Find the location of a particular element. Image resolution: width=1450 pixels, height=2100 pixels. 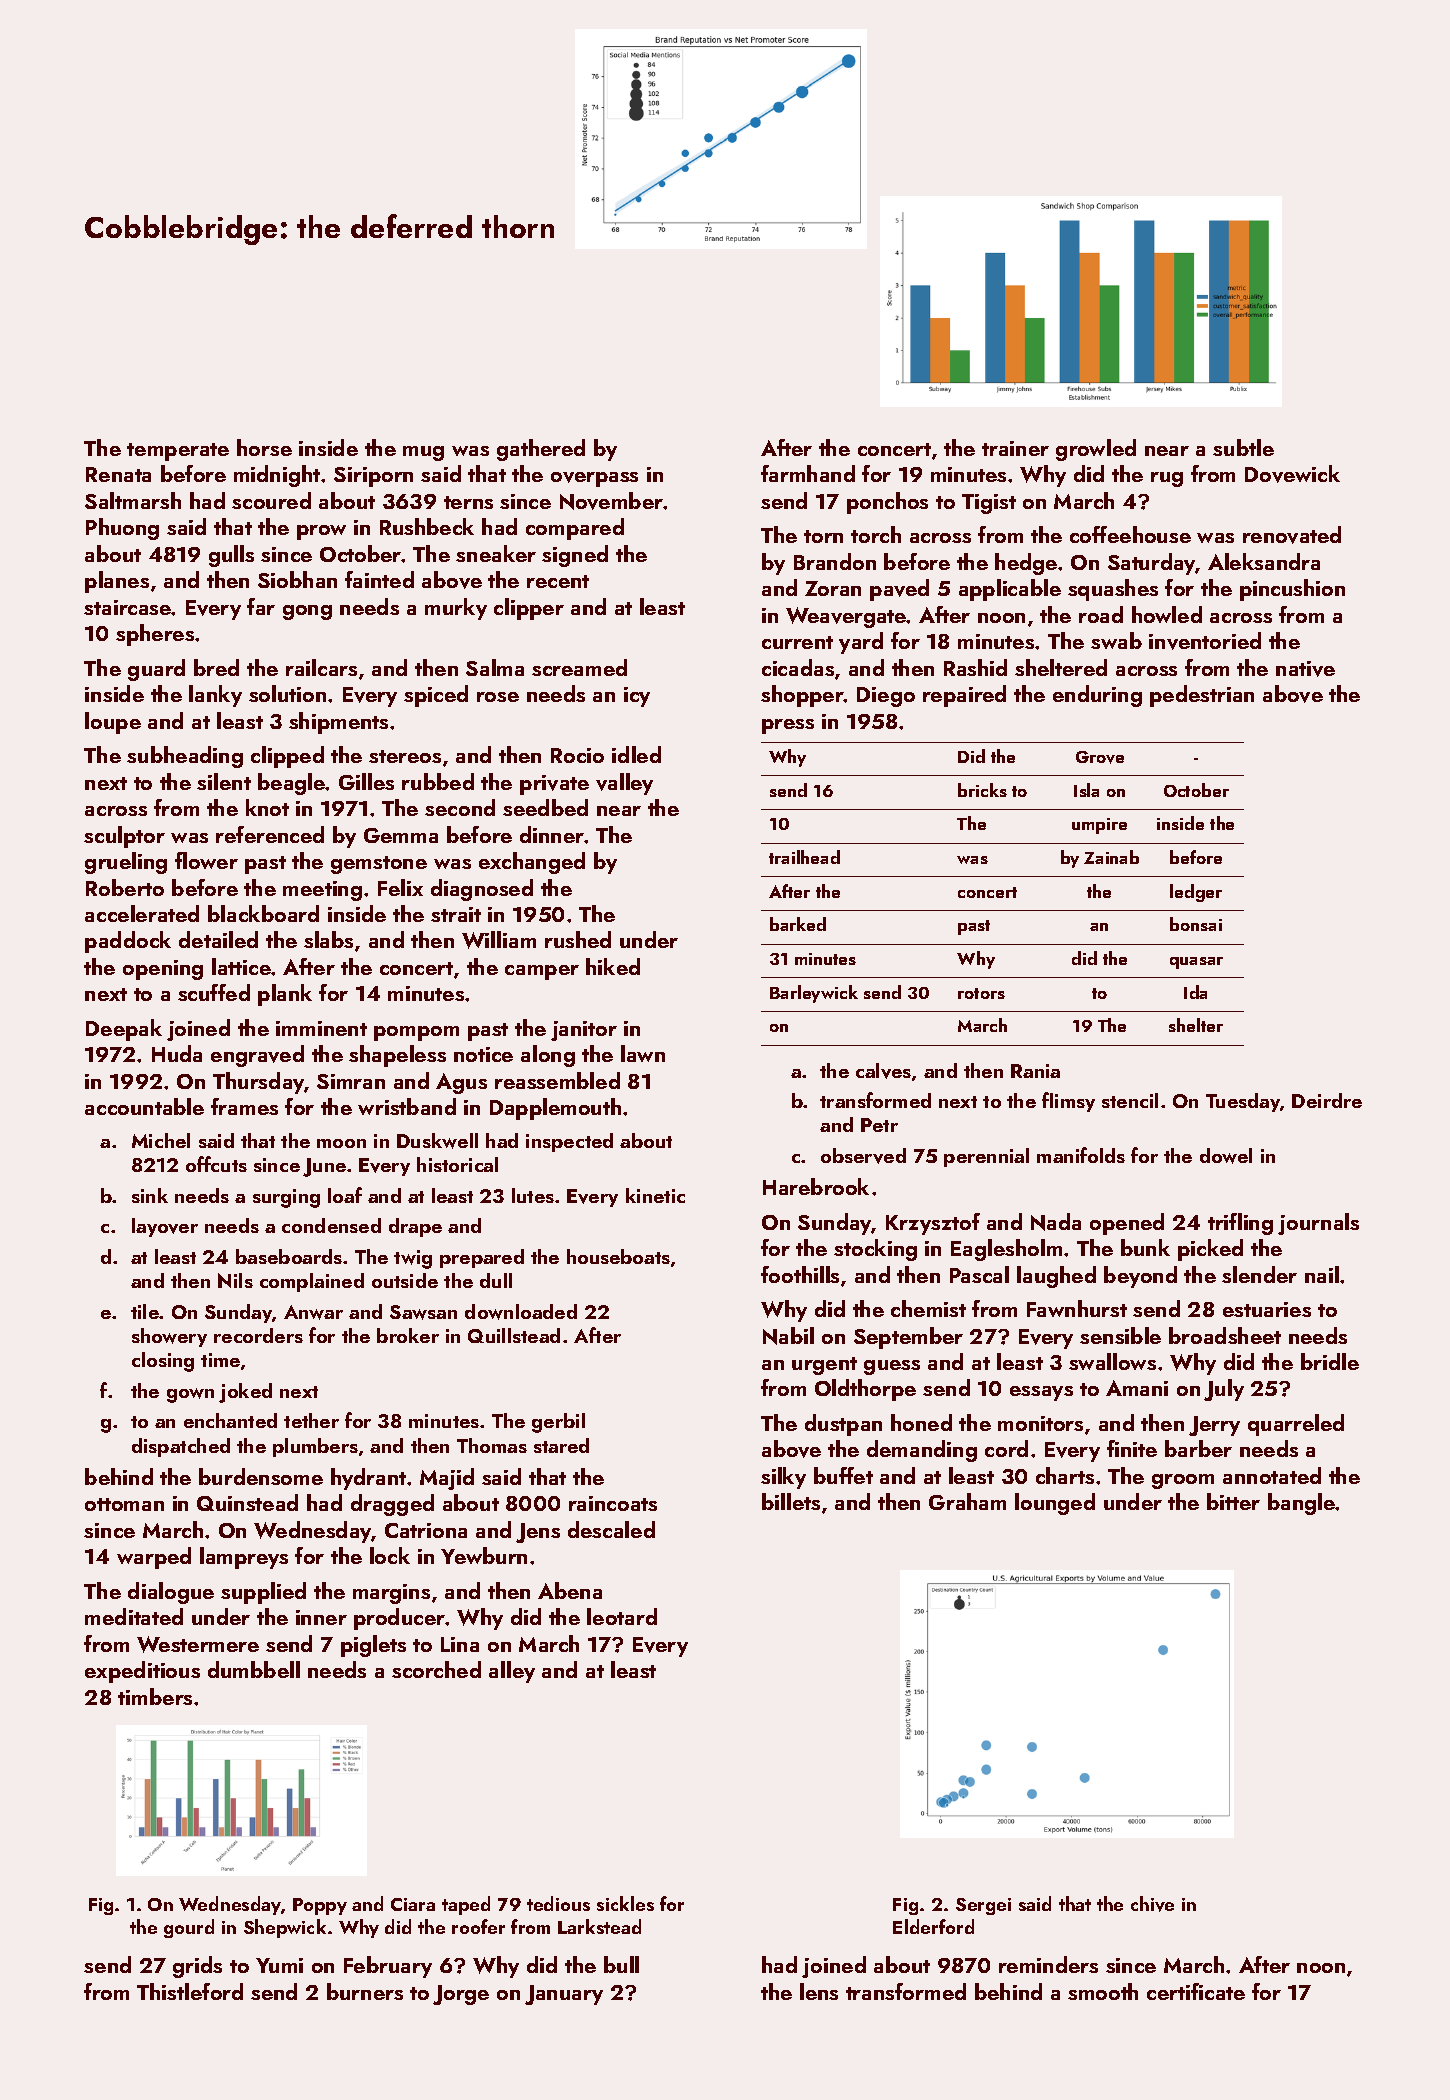

renovated is located at coordinates (1292, 535).
